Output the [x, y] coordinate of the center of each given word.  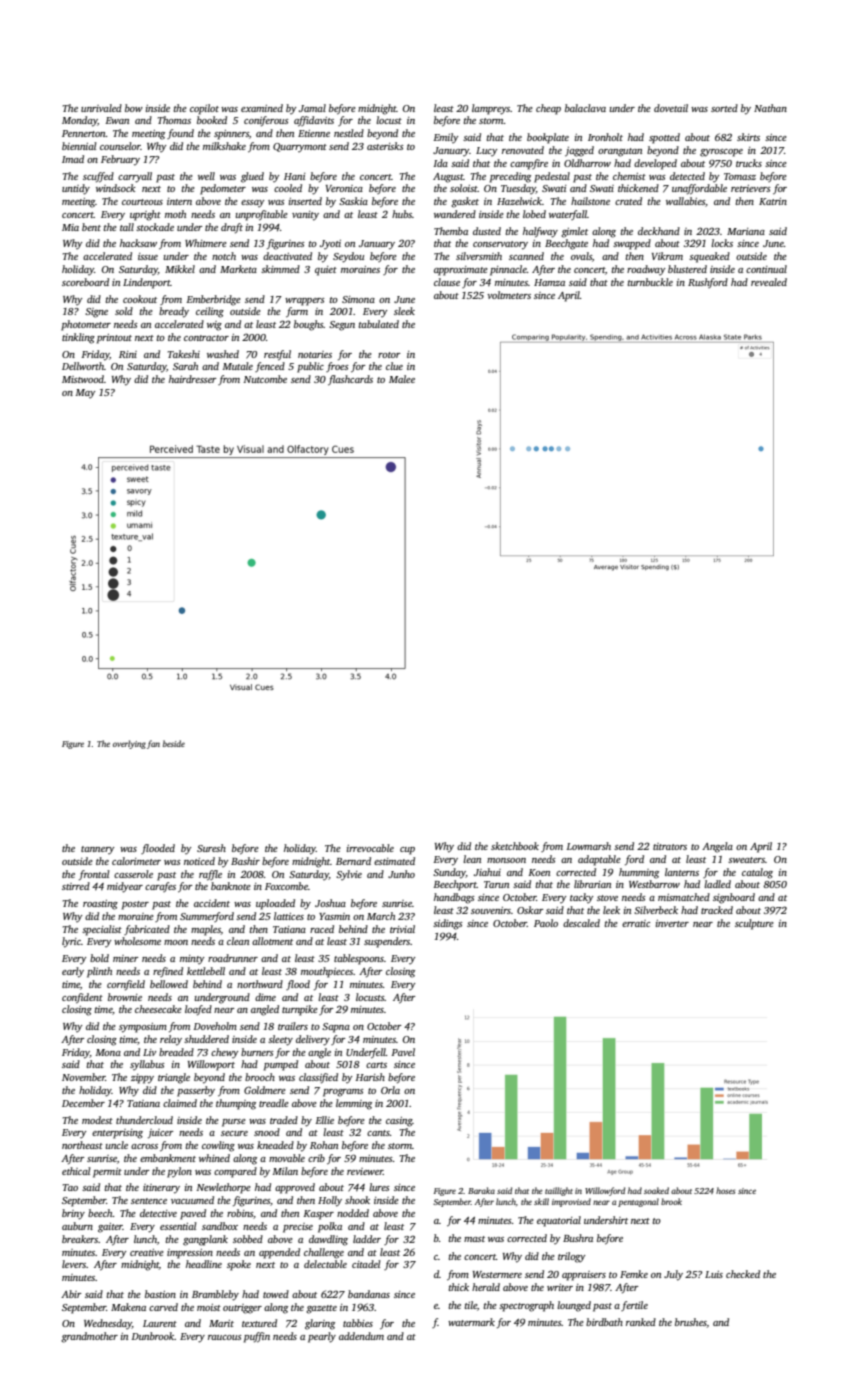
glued [252, 177]
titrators [670, 846]
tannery [98, 850]
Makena [128, 1307]
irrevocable [370, 848]
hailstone [590, 201]
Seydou [348, 257]
